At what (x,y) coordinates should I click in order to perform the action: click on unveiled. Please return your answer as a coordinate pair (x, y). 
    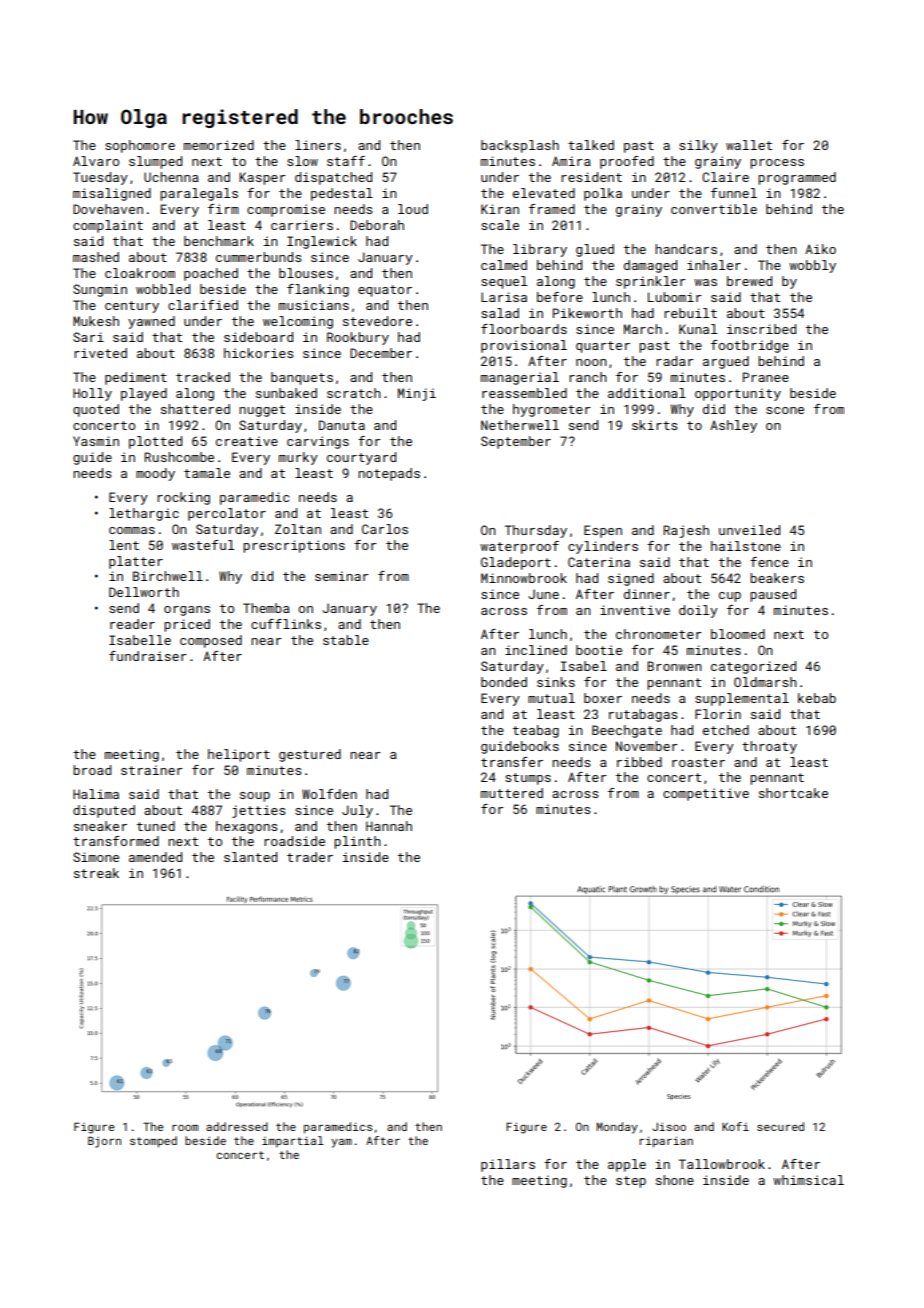
    Looking at the image, I should click on (749, 530).
